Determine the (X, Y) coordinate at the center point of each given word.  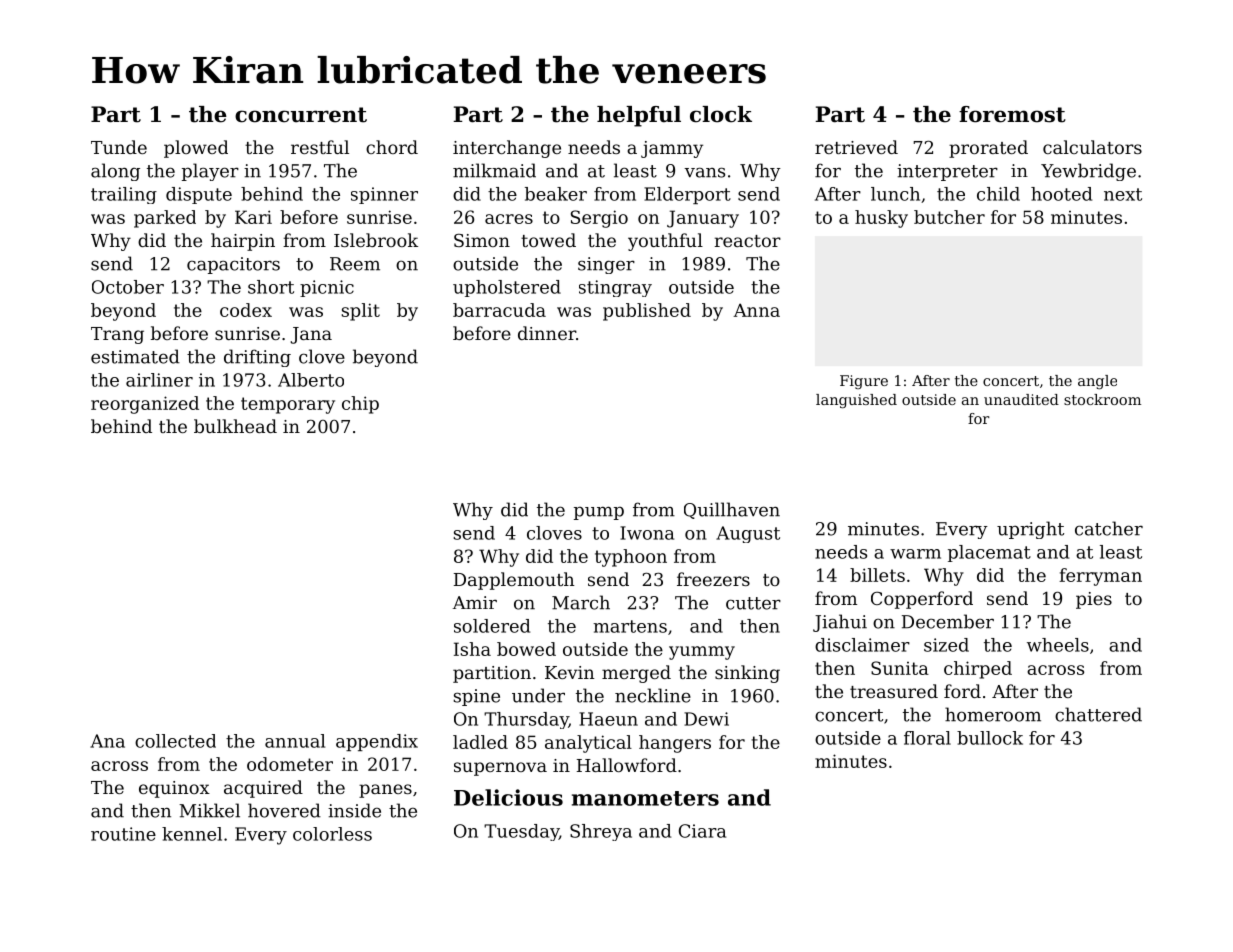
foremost (1012, 114)
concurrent (301, 115)
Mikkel (209, 810)
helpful (639, 116)
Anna (756, 310)
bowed (526, 649)
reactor (748, 241)
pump (599, 513)
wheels (1058, 645)
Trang (117, 335)
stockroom (1102, 399)
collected (175, 741)
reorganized (145, 405)
